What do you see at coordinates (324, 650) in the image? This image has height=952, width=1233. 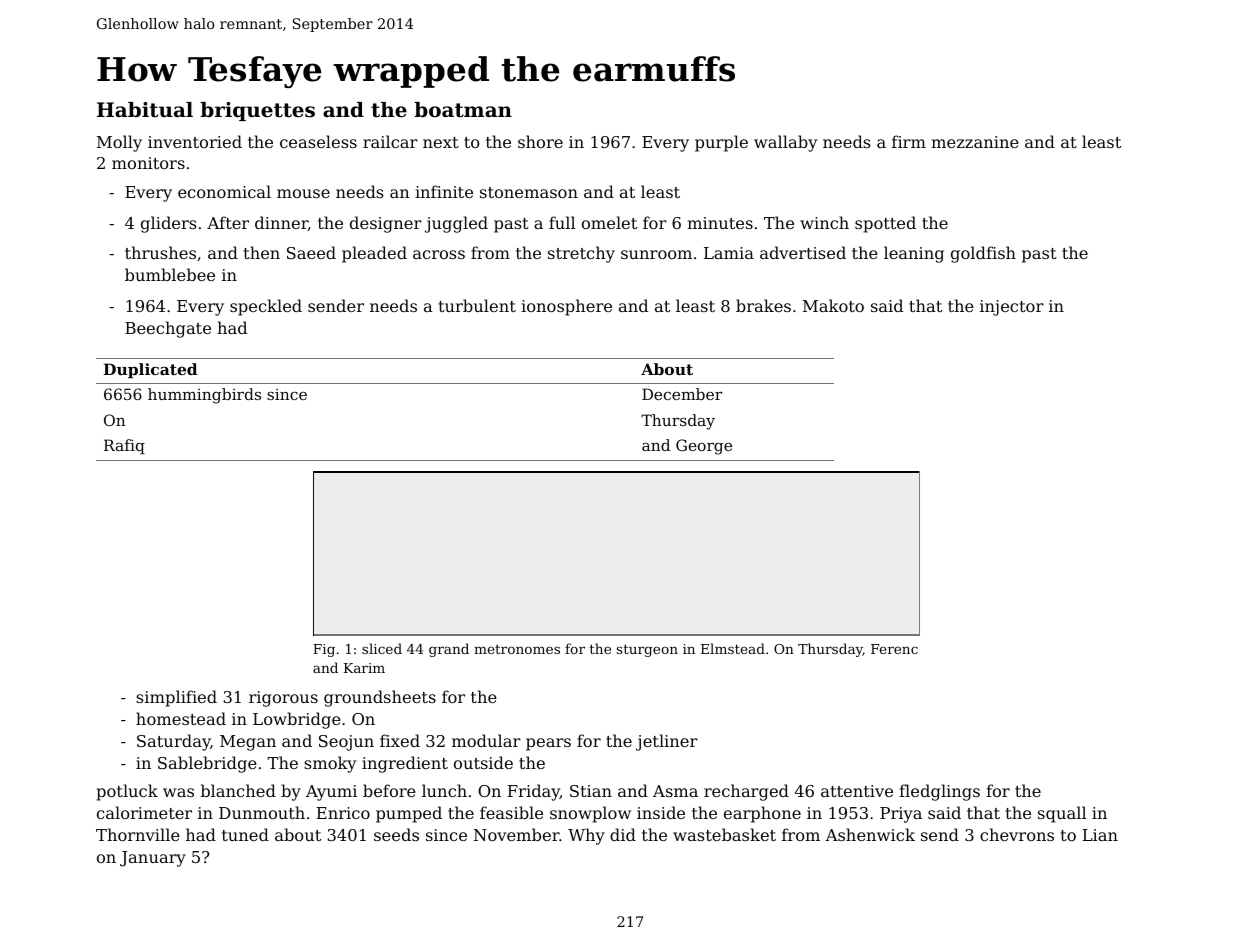 I see `Fig` at bounding box center [324, 650].
